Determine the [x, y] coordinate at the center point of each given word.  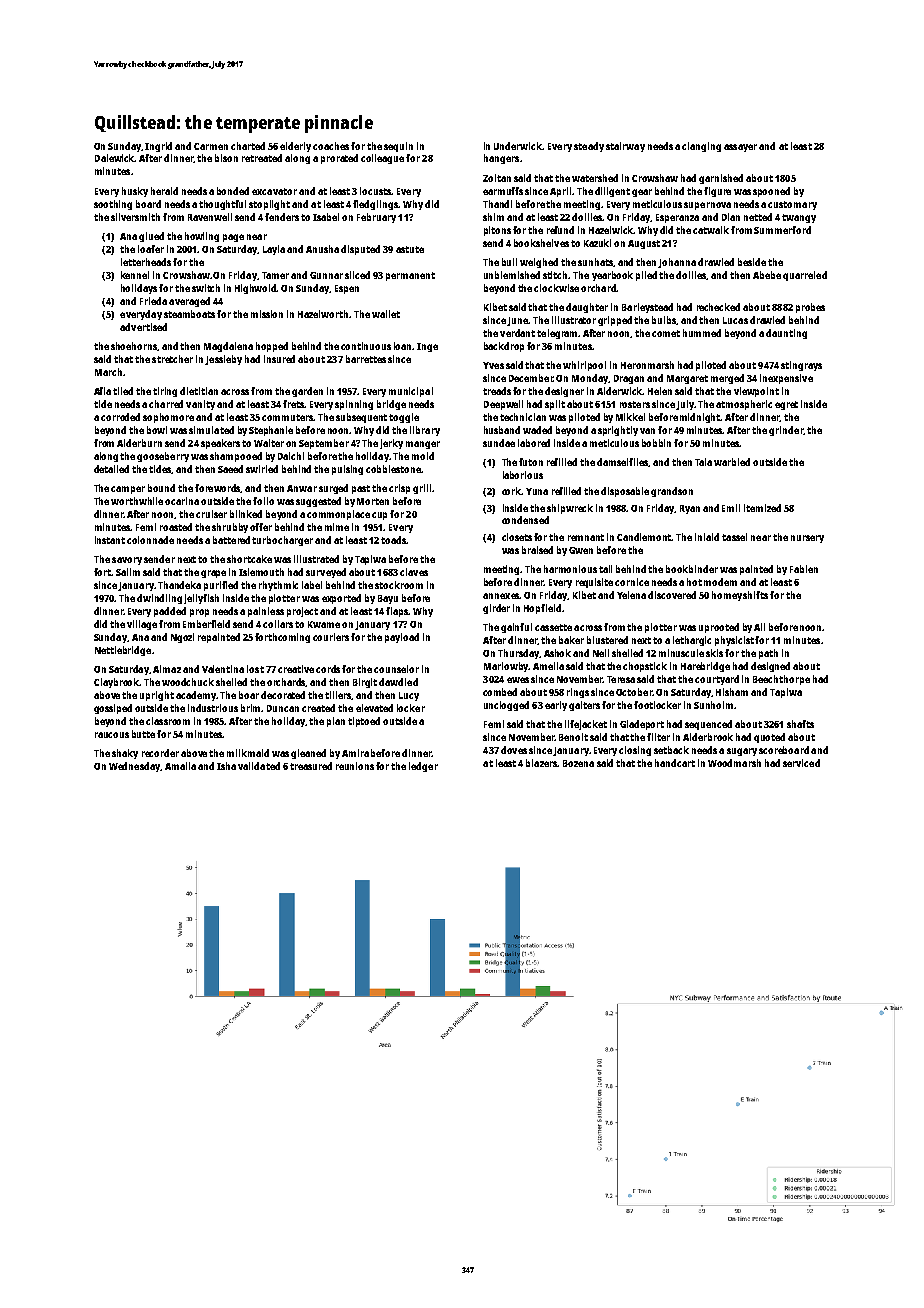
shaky [125, 754]
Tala [703, 462]
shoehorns [134, 346]
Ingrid [158, 147]
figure [717, 192]
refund [560, 230]
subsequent [361, 418]
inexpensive [786, 379]
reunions [355, 766]
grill [422, 489]
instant [110, 540]
